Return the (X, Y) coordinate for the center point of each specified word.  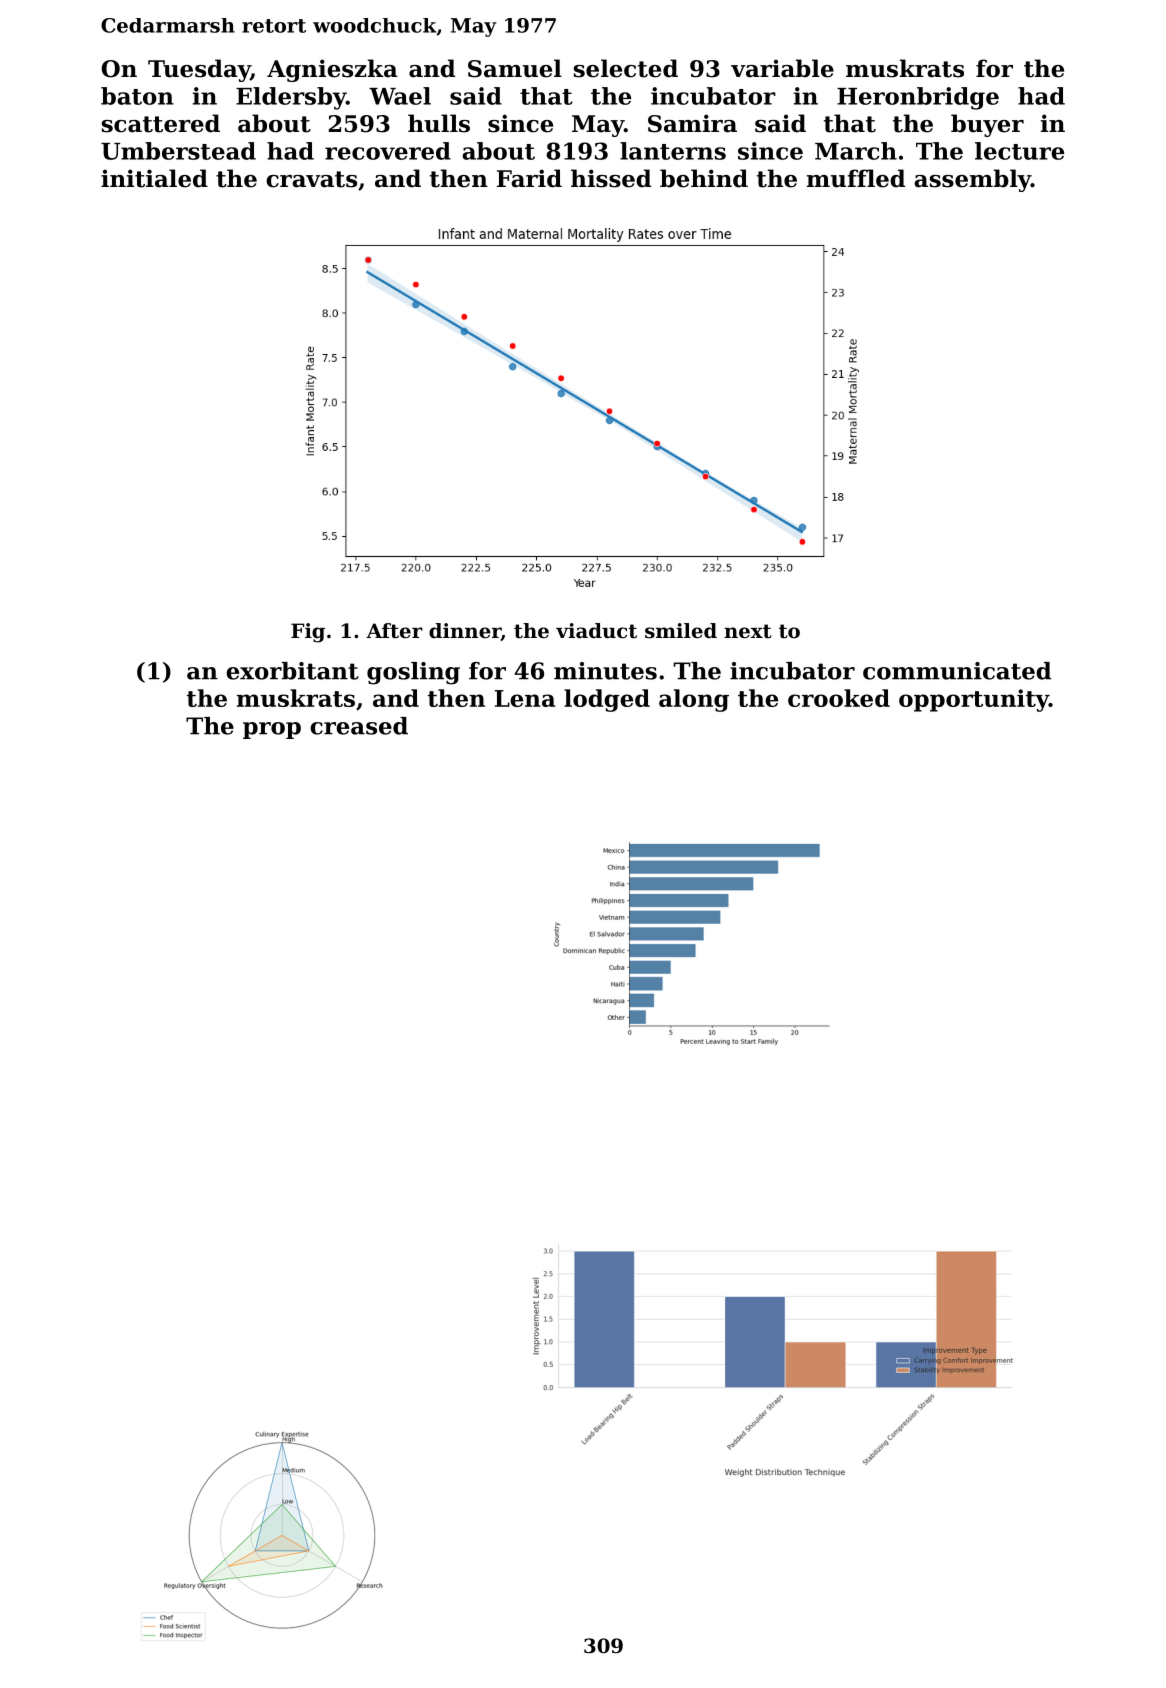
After (394, 631)
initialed (154, 178)
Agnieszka (332, 70)
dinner (465, 632)
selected (626, 68)
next (748, 631)
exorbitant (292, 671)
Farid (529, 178)
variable (782, 68)
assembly (972, 180)
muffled (856, 178)
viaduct (596, 631)
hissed (611, 178)
